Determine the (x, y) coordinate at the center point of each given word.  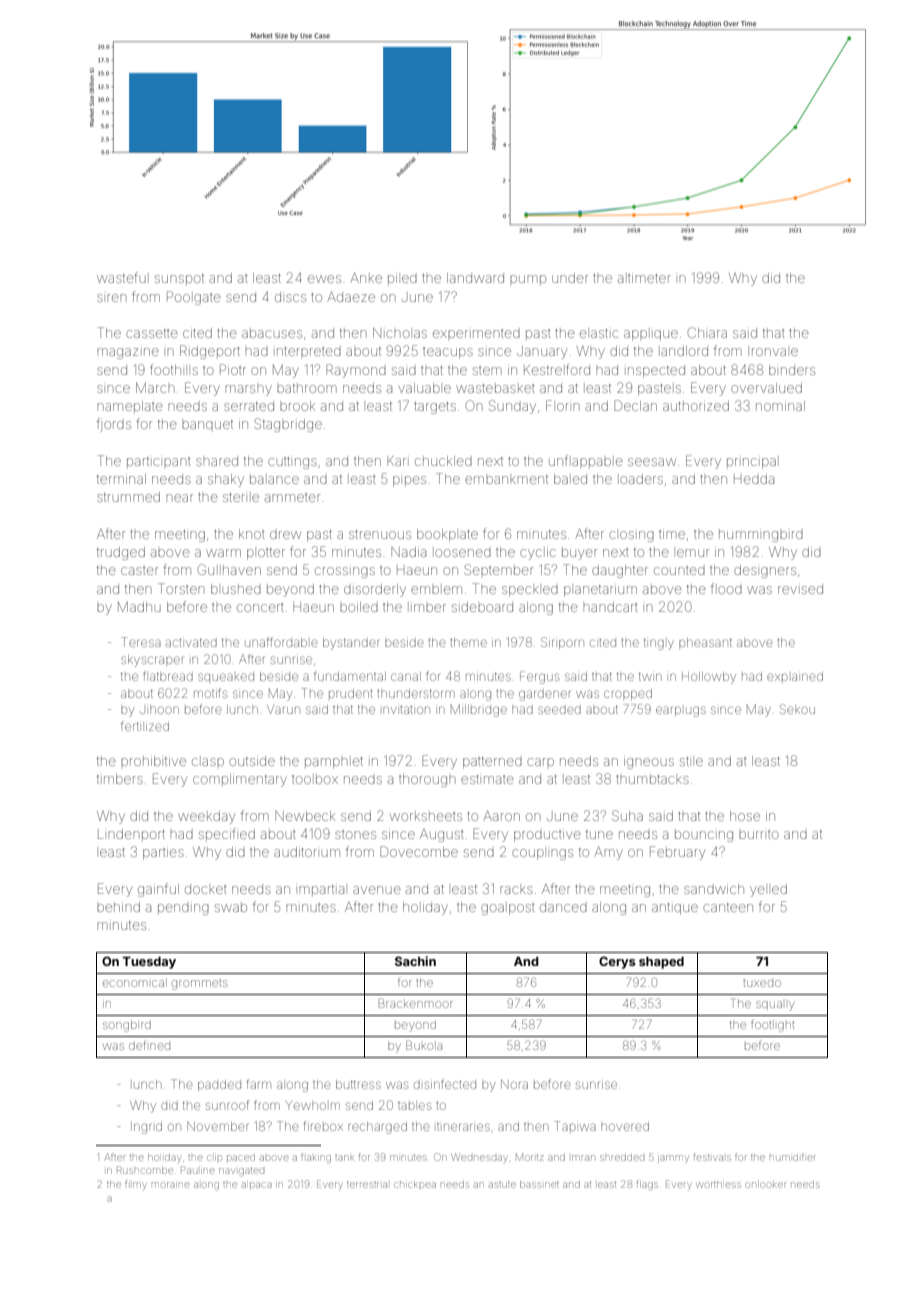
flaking (316, 1158)
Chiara (707, 332)
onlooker (765, 1184)
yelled (768, 890)
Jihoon (159, 710)
